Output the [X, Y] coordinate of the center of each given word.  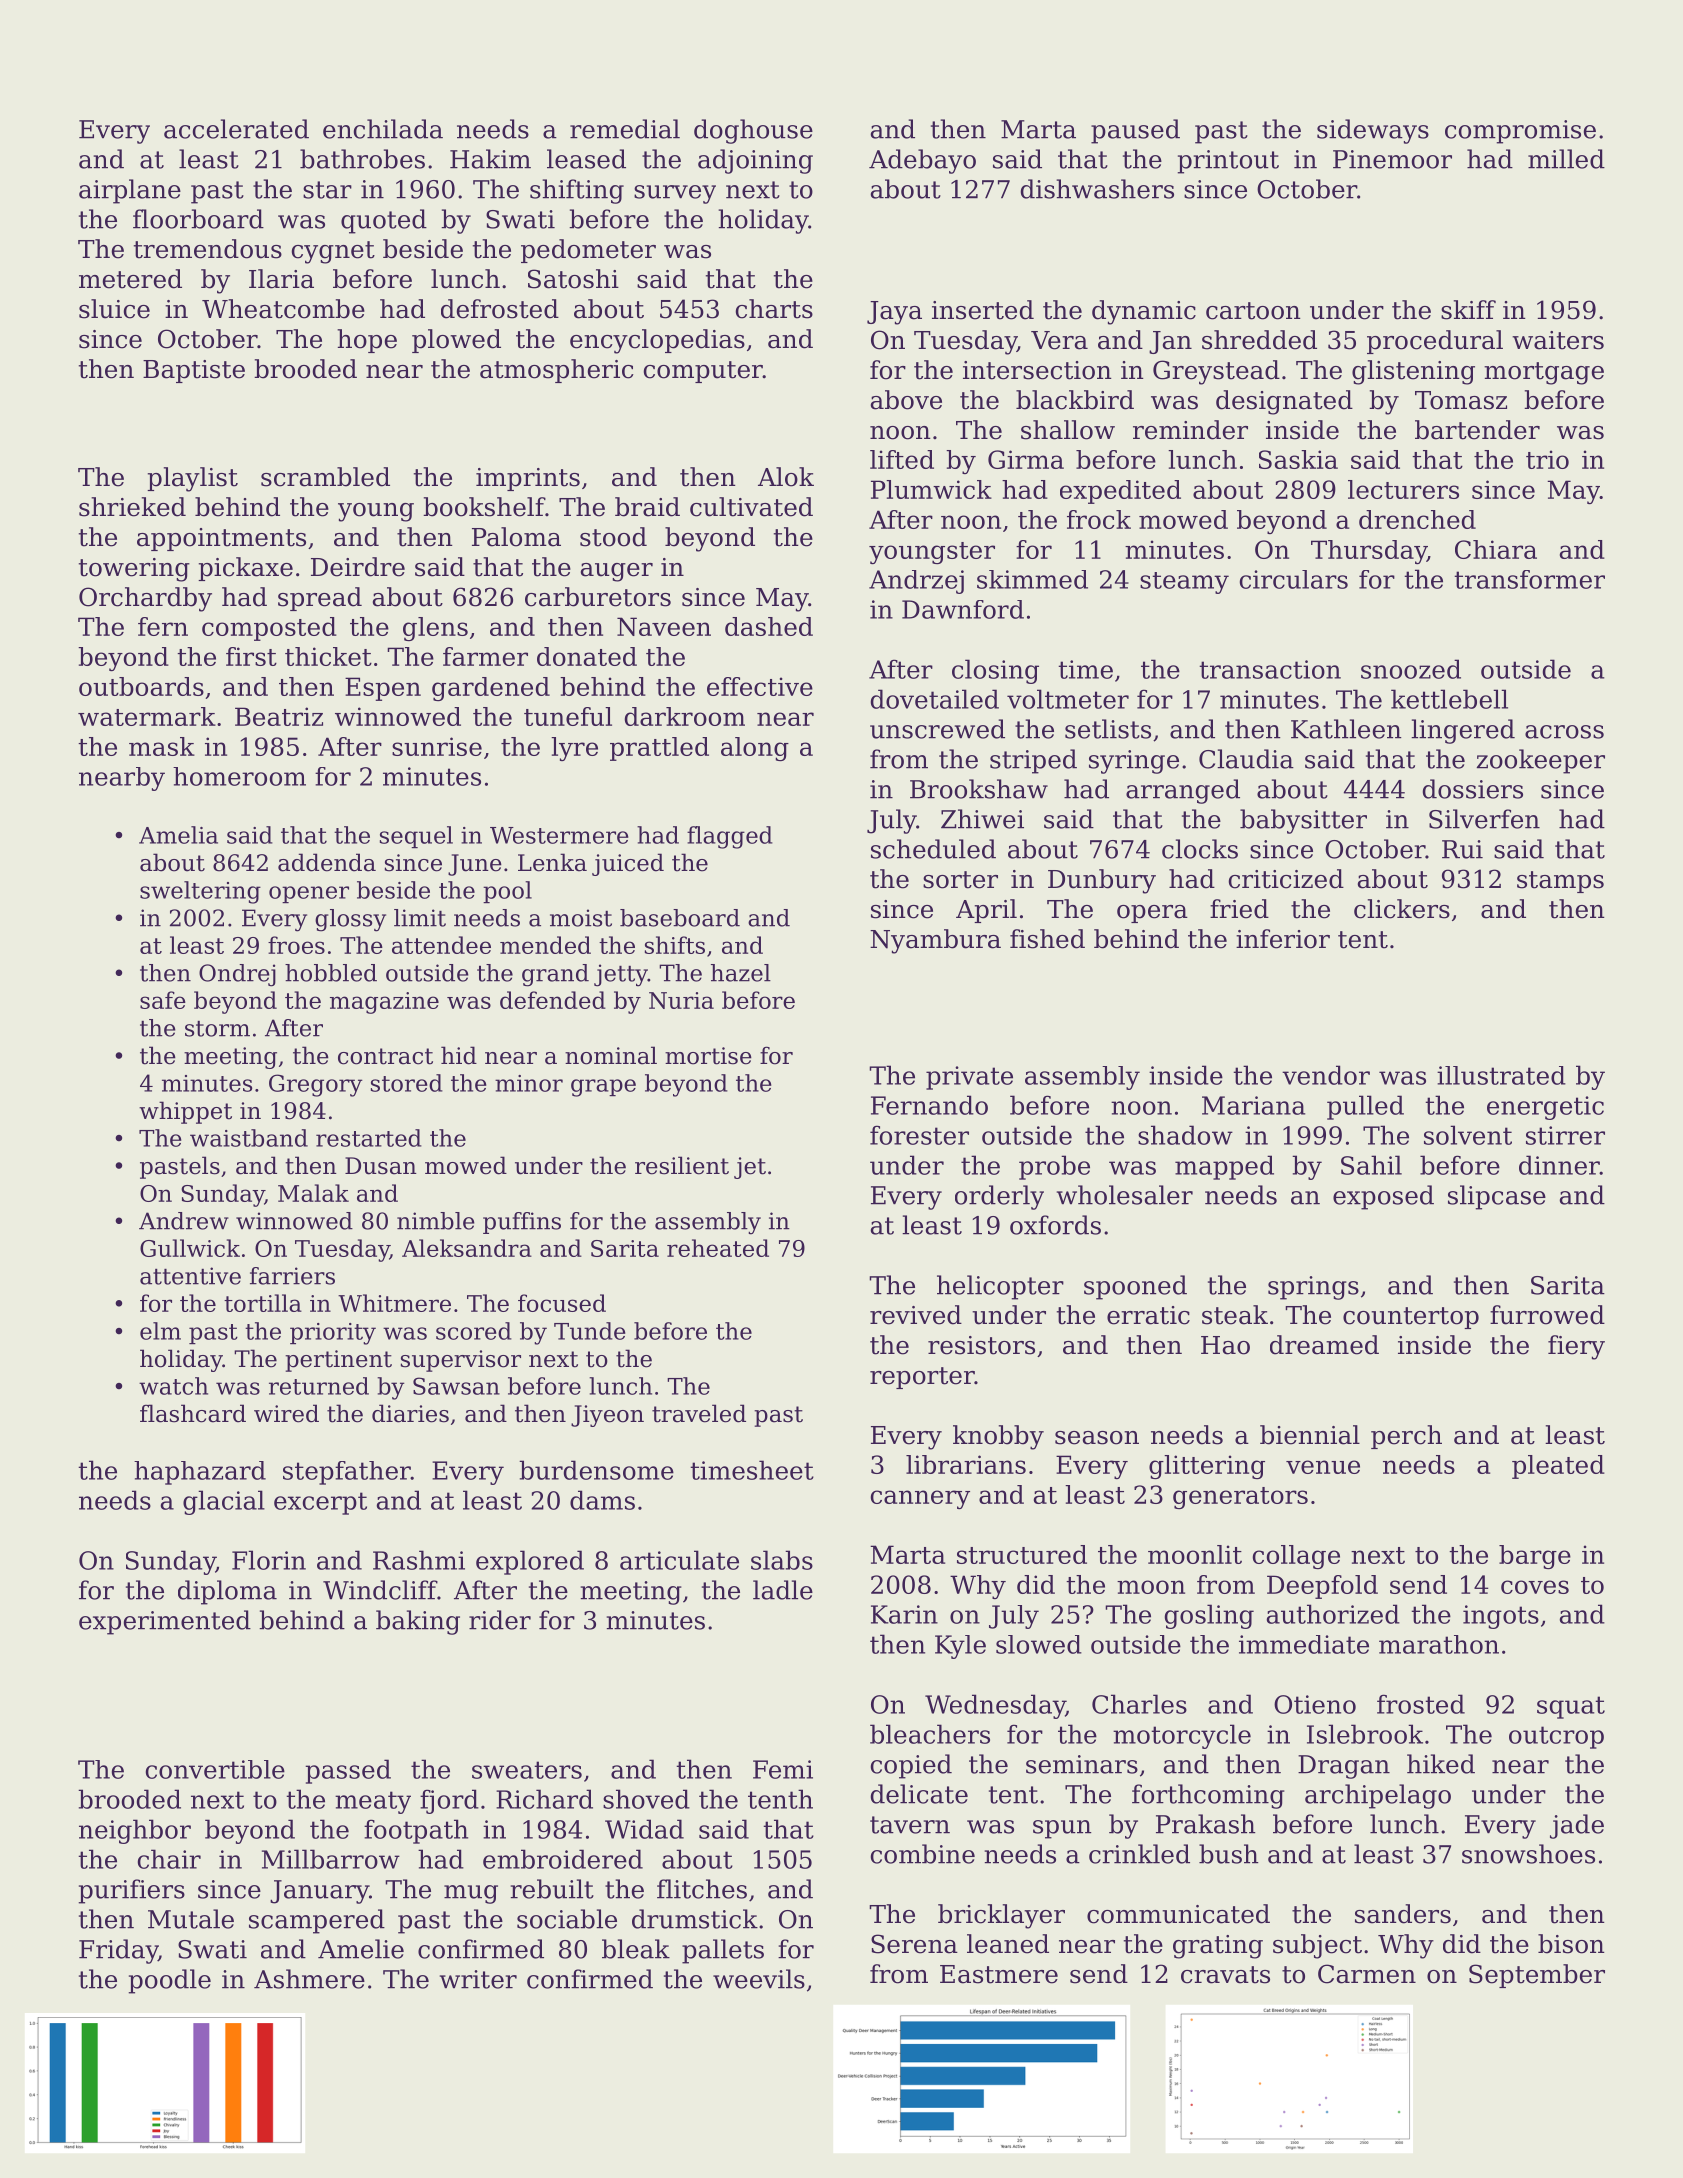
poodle [169, 1981]
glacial [224, 1502]
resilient [682, 1165]
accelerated [236, 129]
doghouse [753, 131]
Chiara [1496, 549]
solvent [1468, 1135]
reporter [922, 1378]
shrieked [132, 507]
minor [529, 1083]
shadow [1185, 1135]
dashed [769, 626]
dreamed [1324, 1345]
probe [1054, 1167]
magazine [384, 1003]
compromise [1520, 132]
